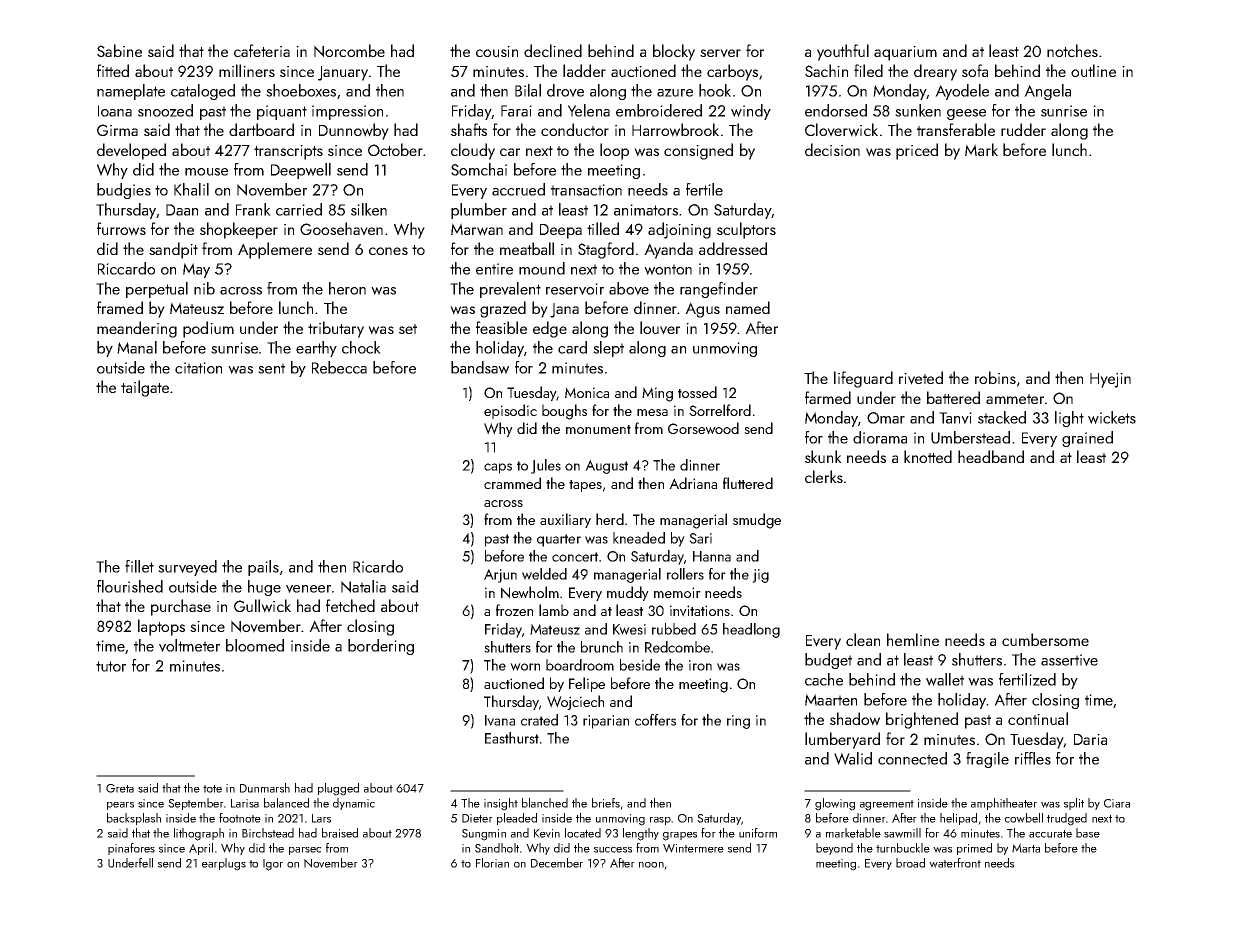  Describe the element at coordinates (970, 437) in the page. I see `Umberstead` at that location.
